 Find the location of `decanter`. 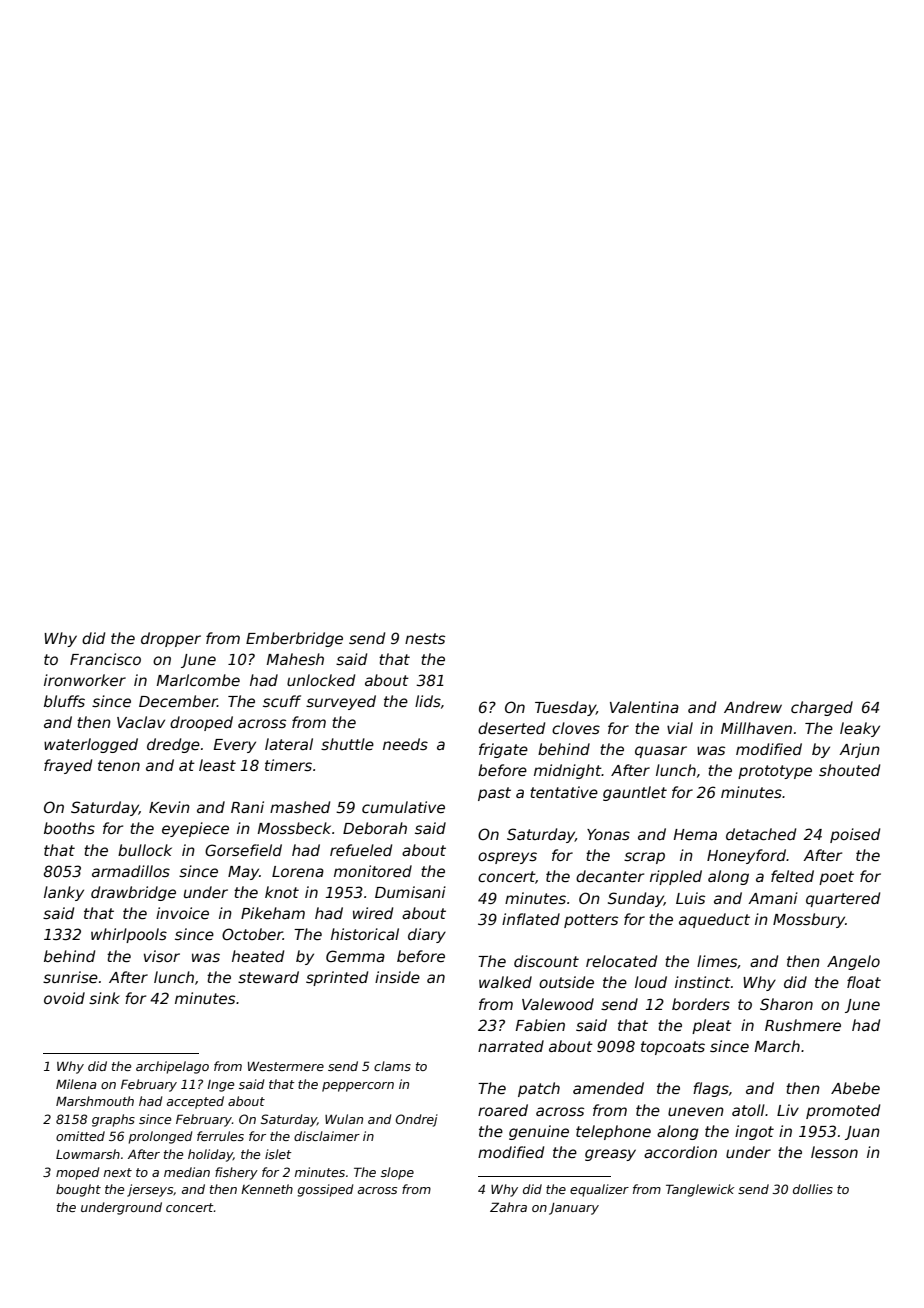

decanter is located at coordinates (610, 876).
